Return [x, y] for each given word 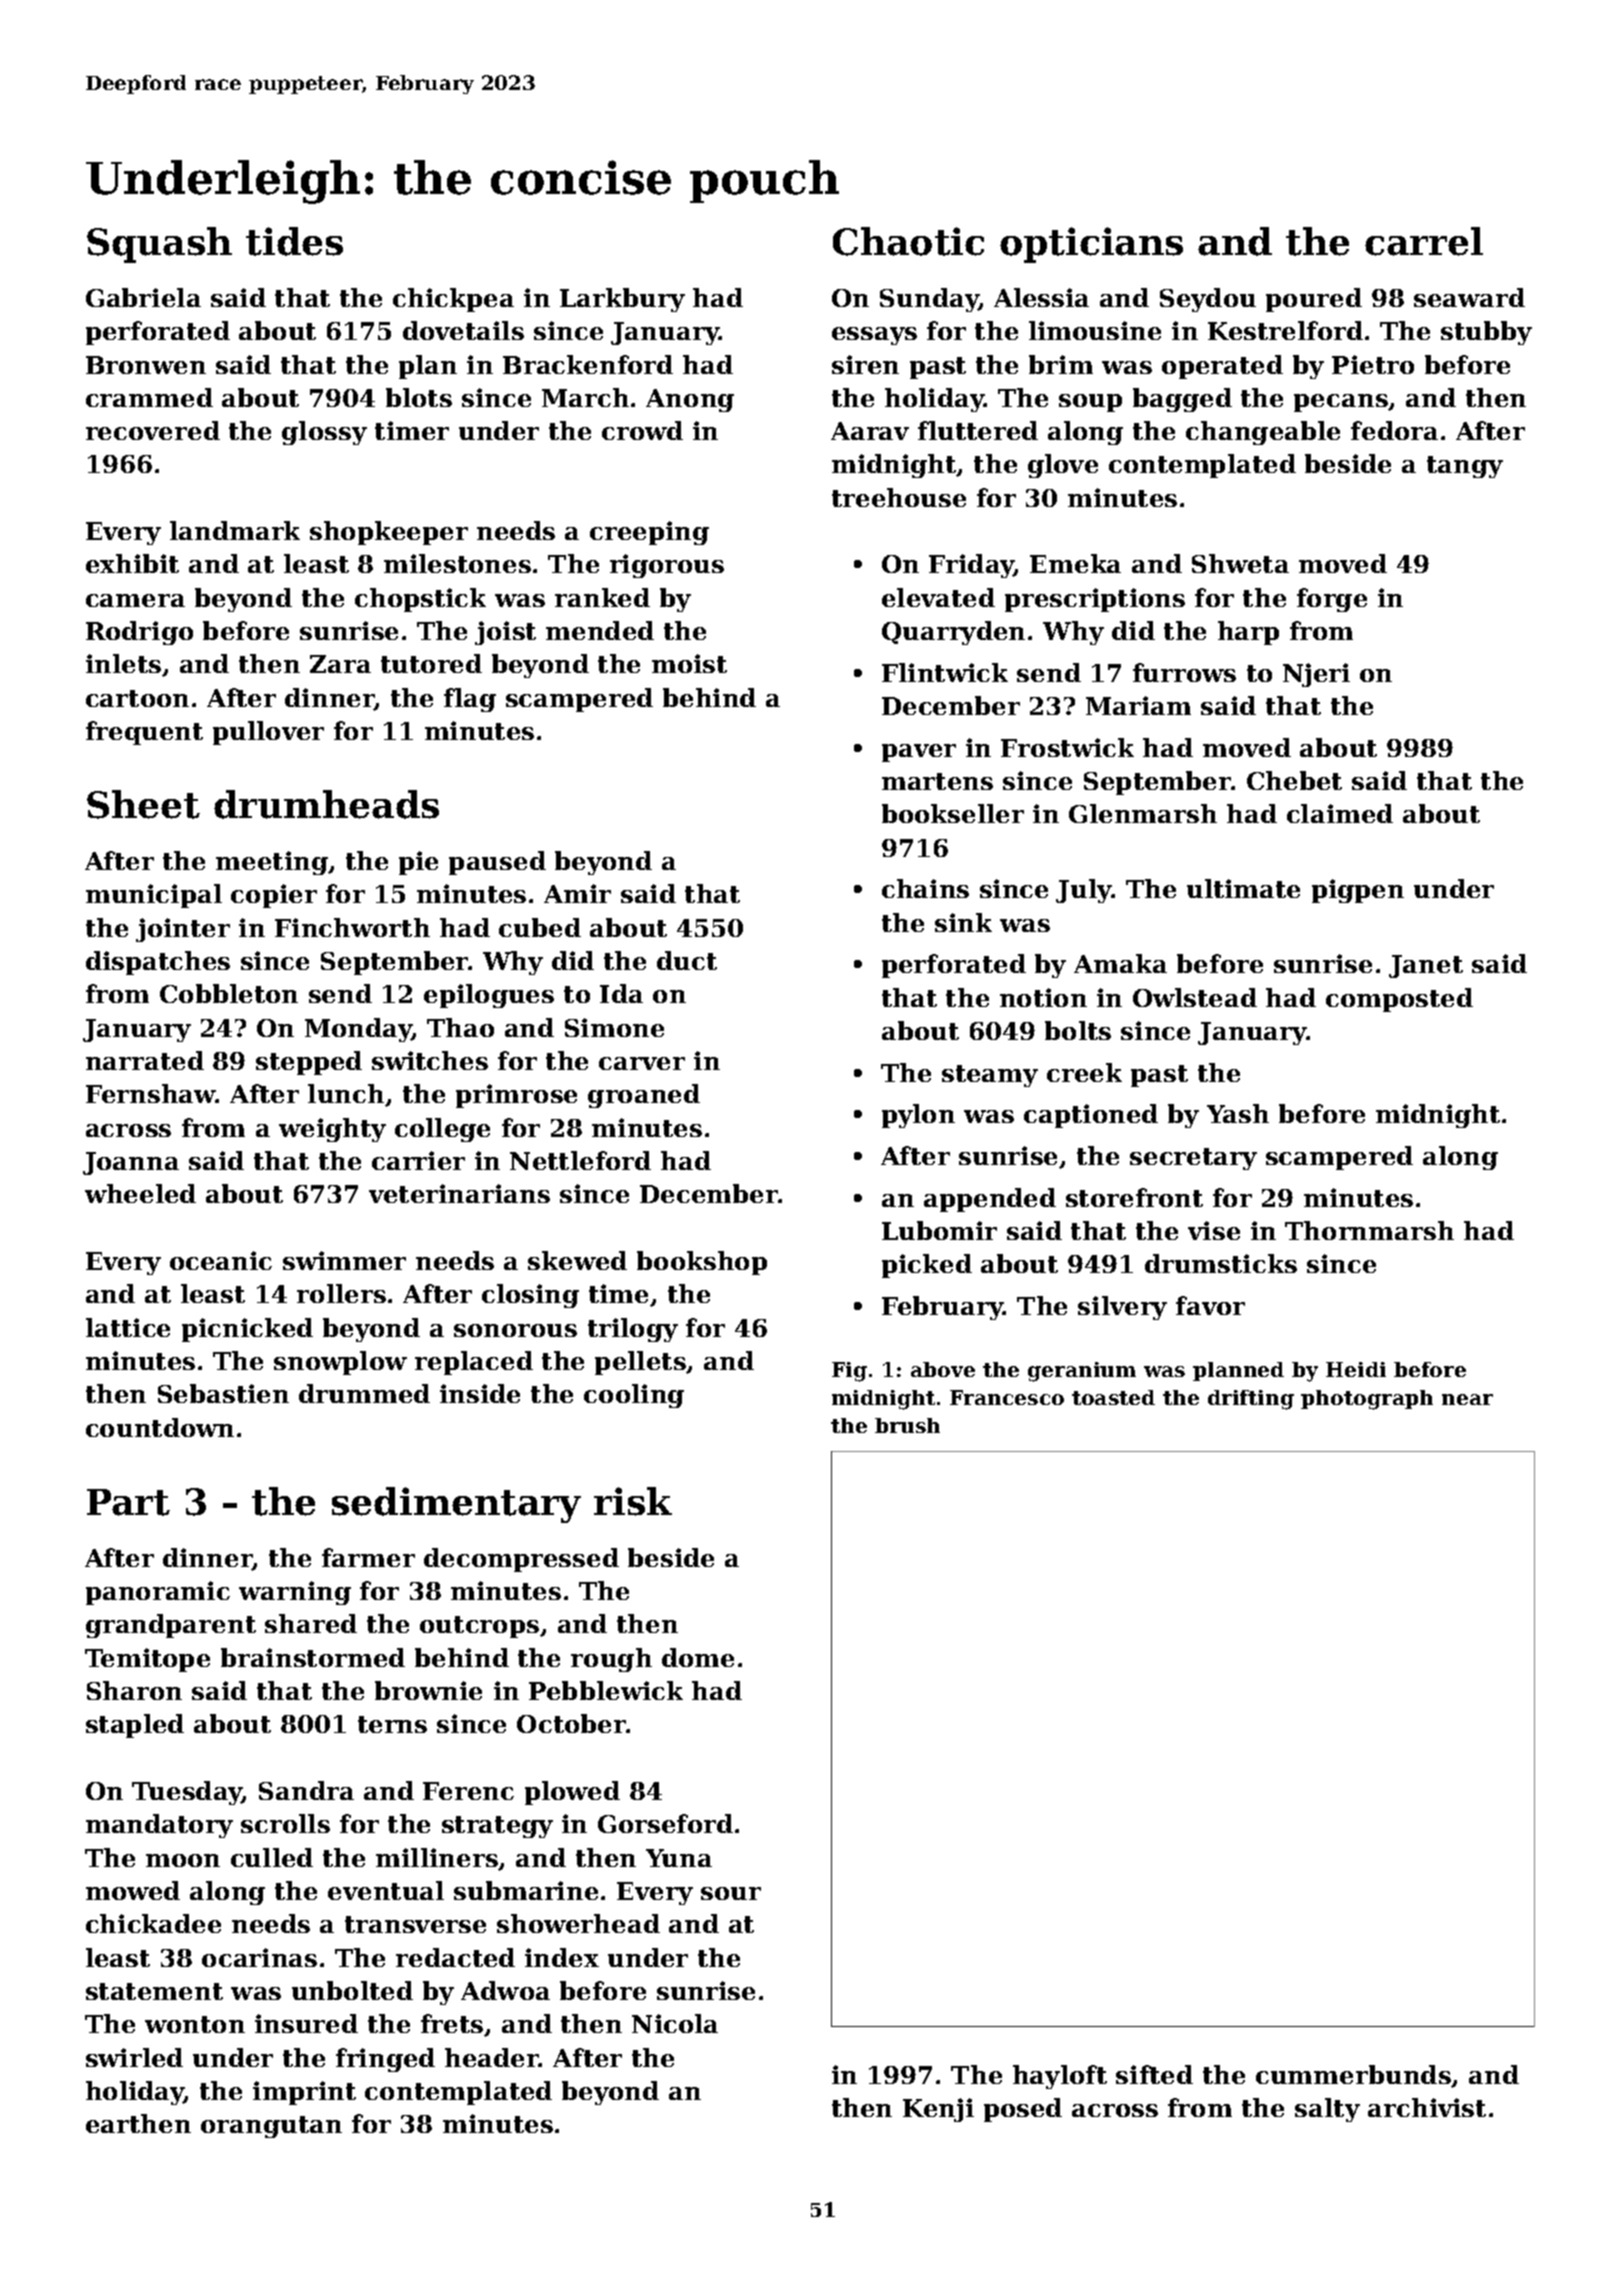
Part [128, 1502]
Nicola [675, 2023]
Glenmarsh [1143, 813]
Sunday [929, 300]
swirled [134, 2057]
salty [1327, 2110]
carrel [1424, 241]
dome [698, 1657]
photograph [1367, 1400]
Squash [159, 245]
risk [633, 1501]
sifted [1154, 2074]
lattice [128, 1327]
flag [470, 700]
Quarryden [953, 633]
